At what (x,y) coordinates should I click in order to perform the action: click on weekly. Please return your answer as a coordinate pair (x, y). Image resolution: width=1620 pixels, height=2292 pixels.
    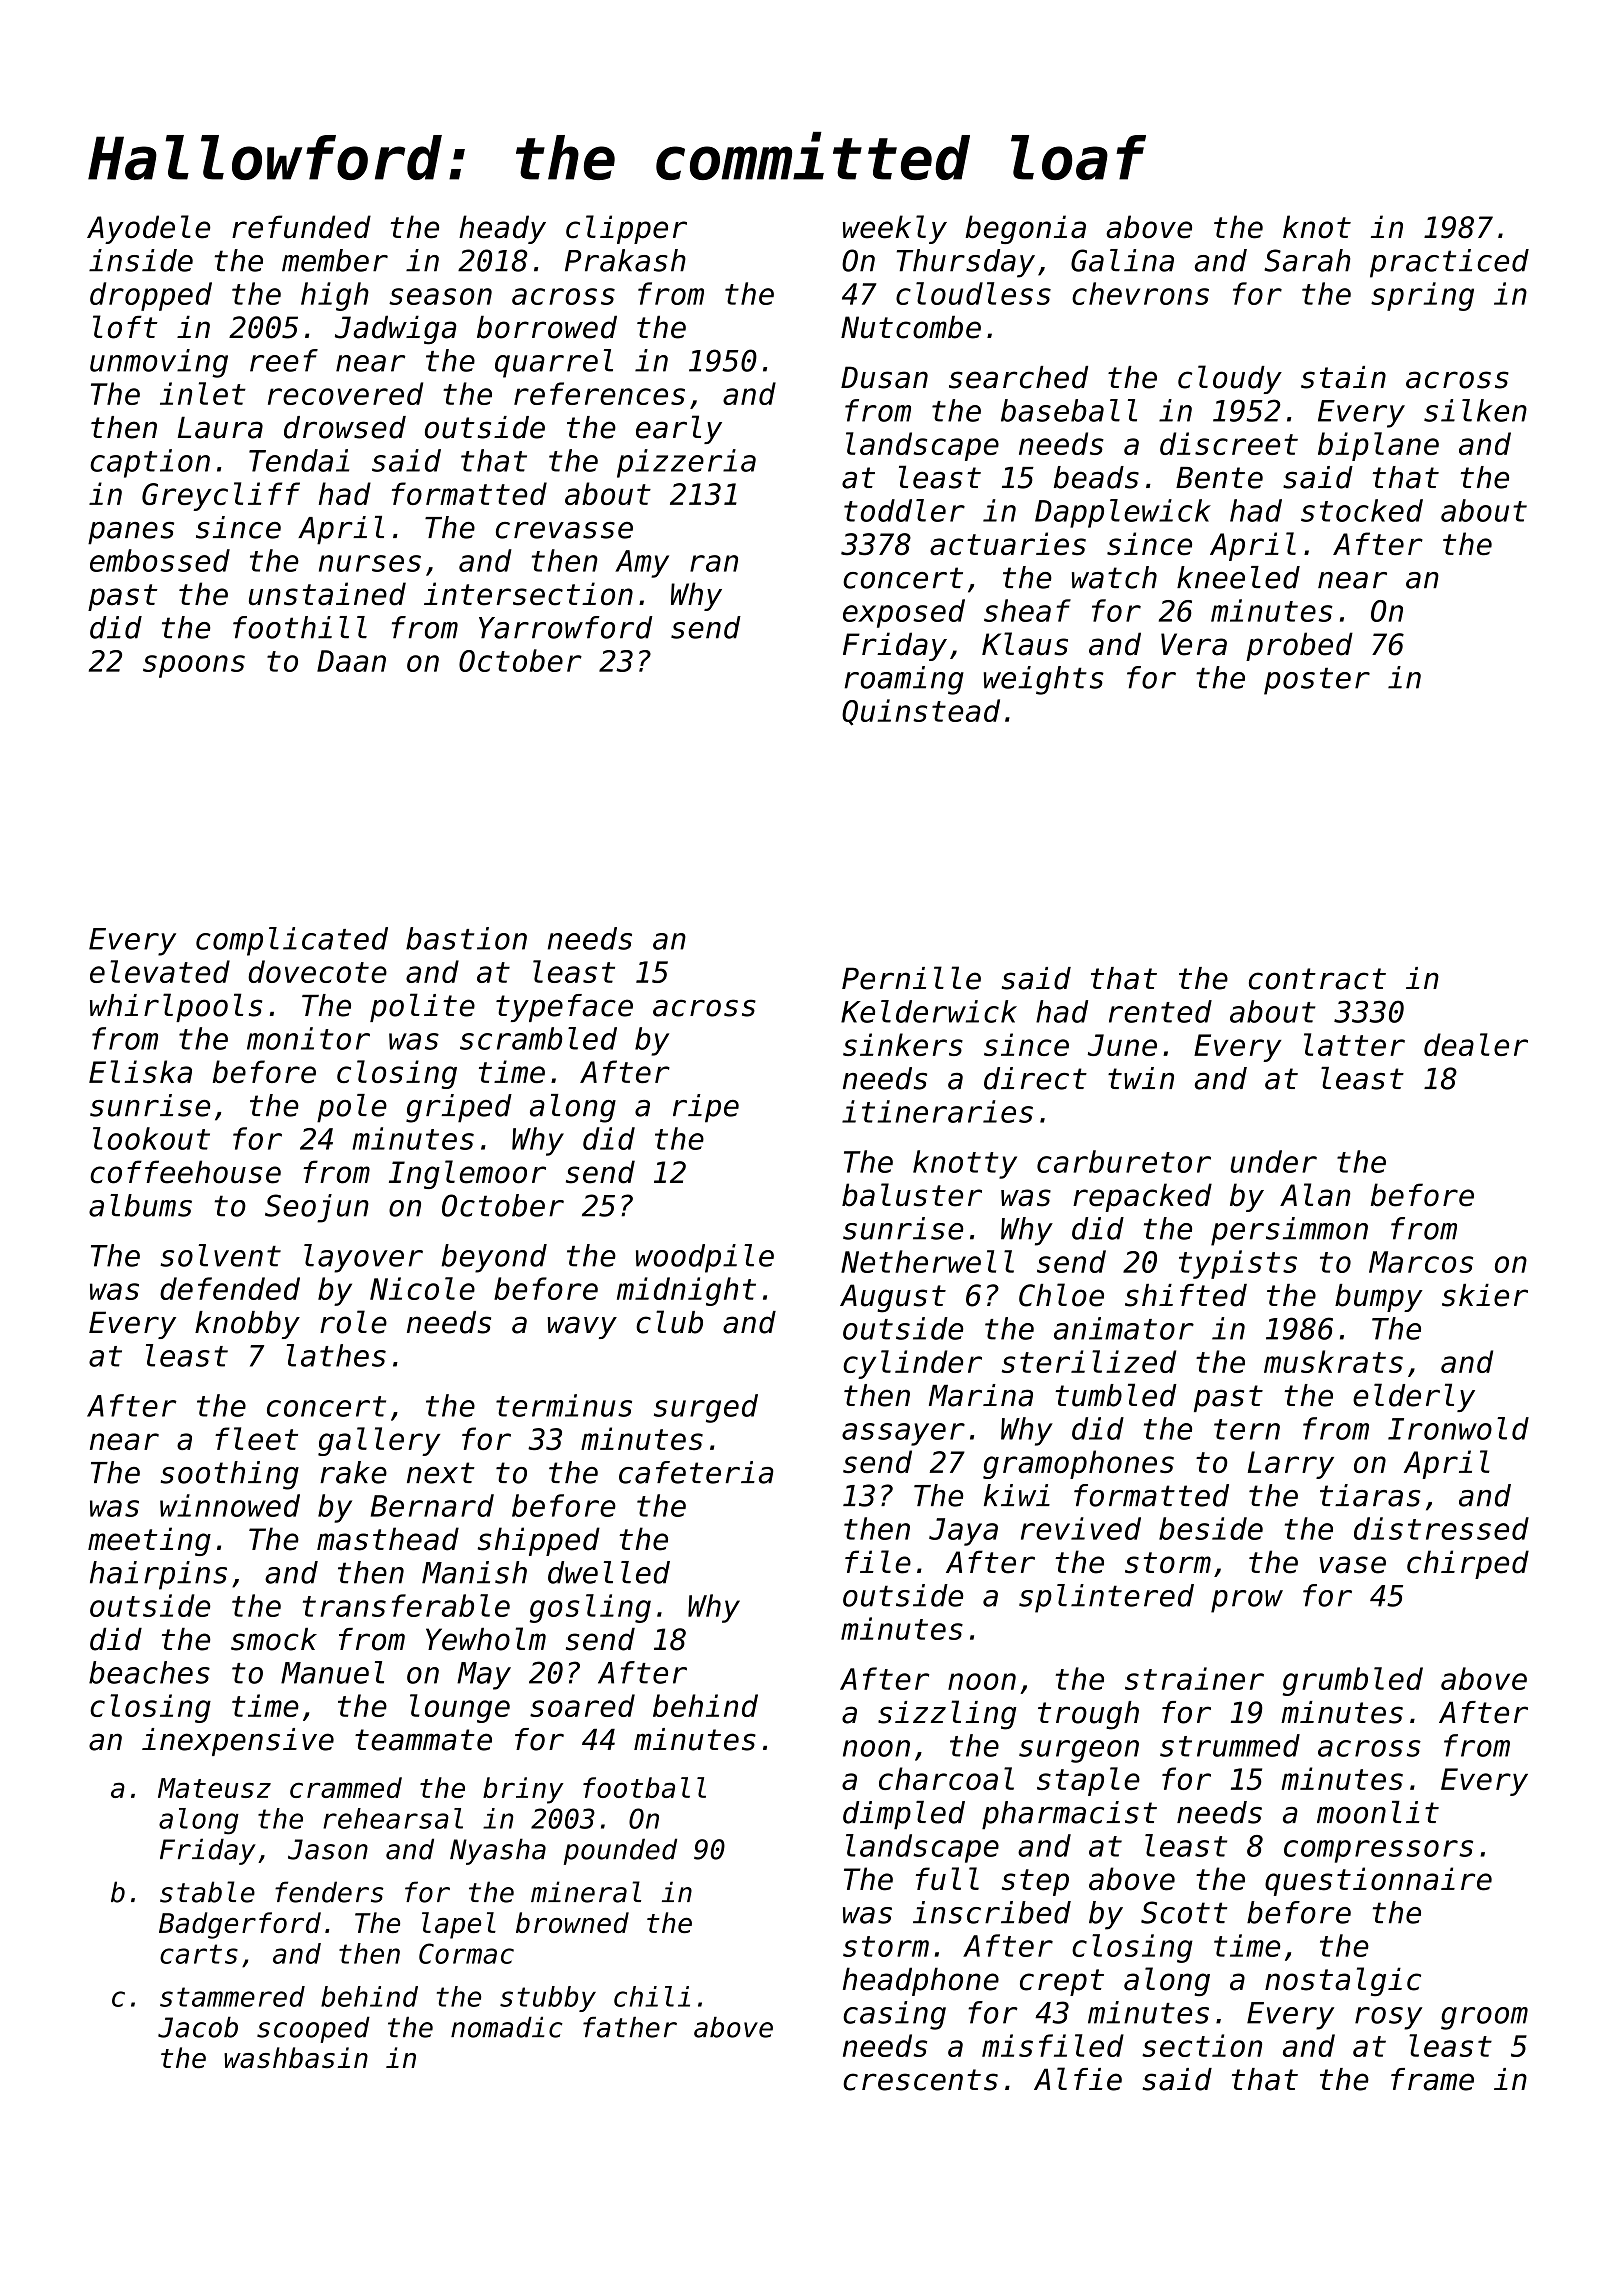
    Looking at the image, I should click on (895, 229).
